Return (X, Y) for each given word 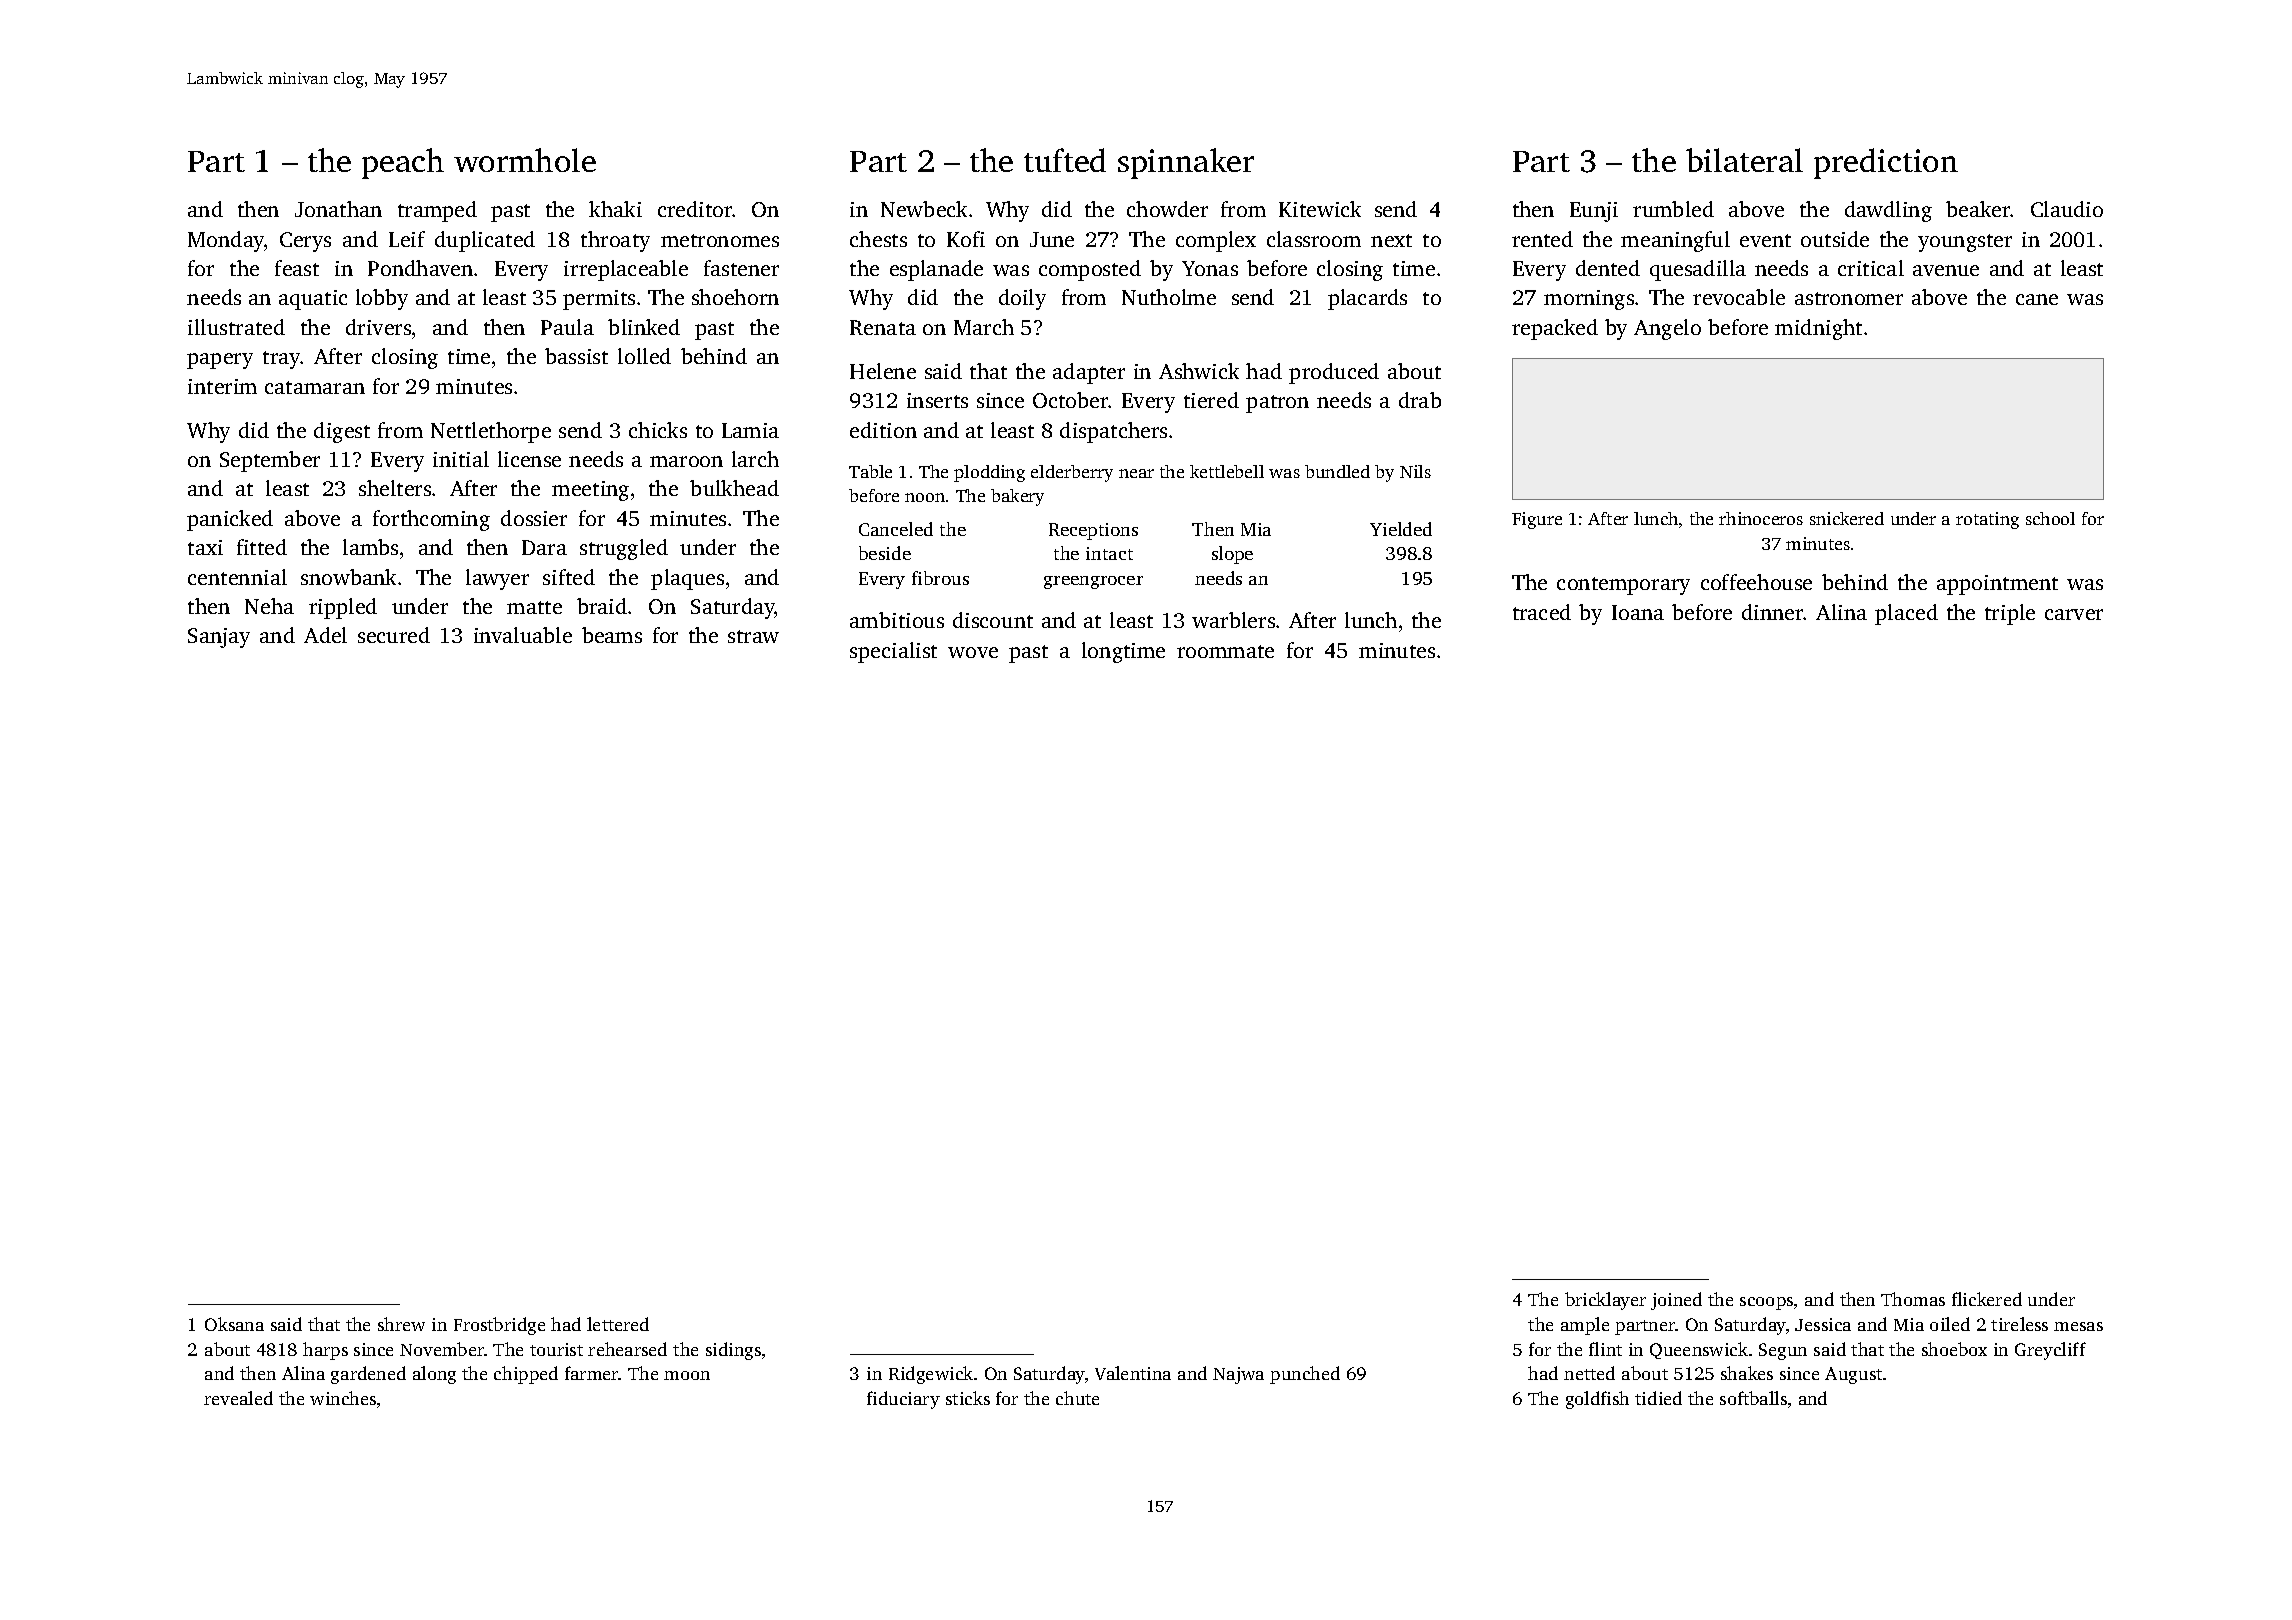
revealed (238, 1398)
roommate (1225, 651)
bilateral (1744, 160)
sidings (733, 1351)
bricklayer (1605, 1301)
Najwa (1238, 1375)
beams (612, 635)
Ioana (1638, 612)
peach (403, 163)
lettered (618, 1324)
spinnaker (1186, 163)
